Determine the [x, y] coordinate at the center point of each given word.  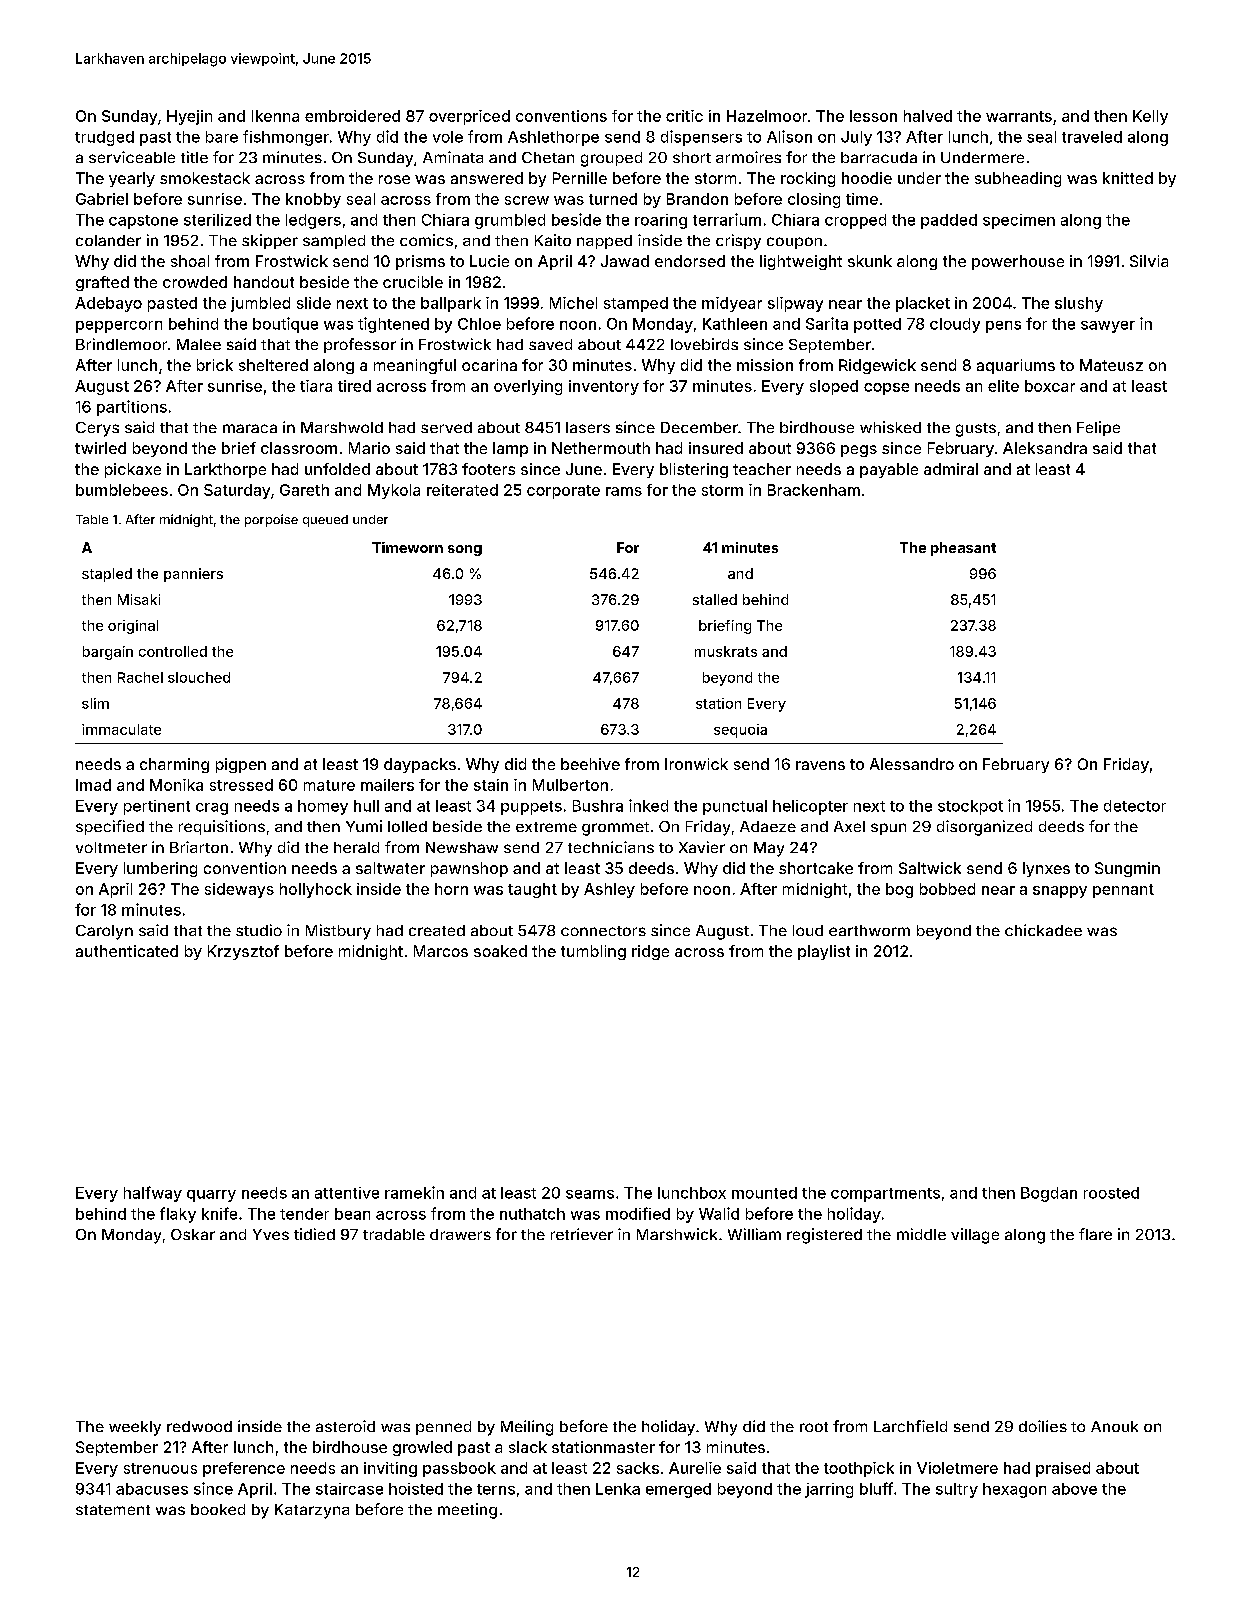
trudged [104, 138]
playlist [824, 952]
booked [218, 1509]
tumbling [593, 952]
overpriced [469, 117]
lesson [873, 116]
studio [259, 930]
